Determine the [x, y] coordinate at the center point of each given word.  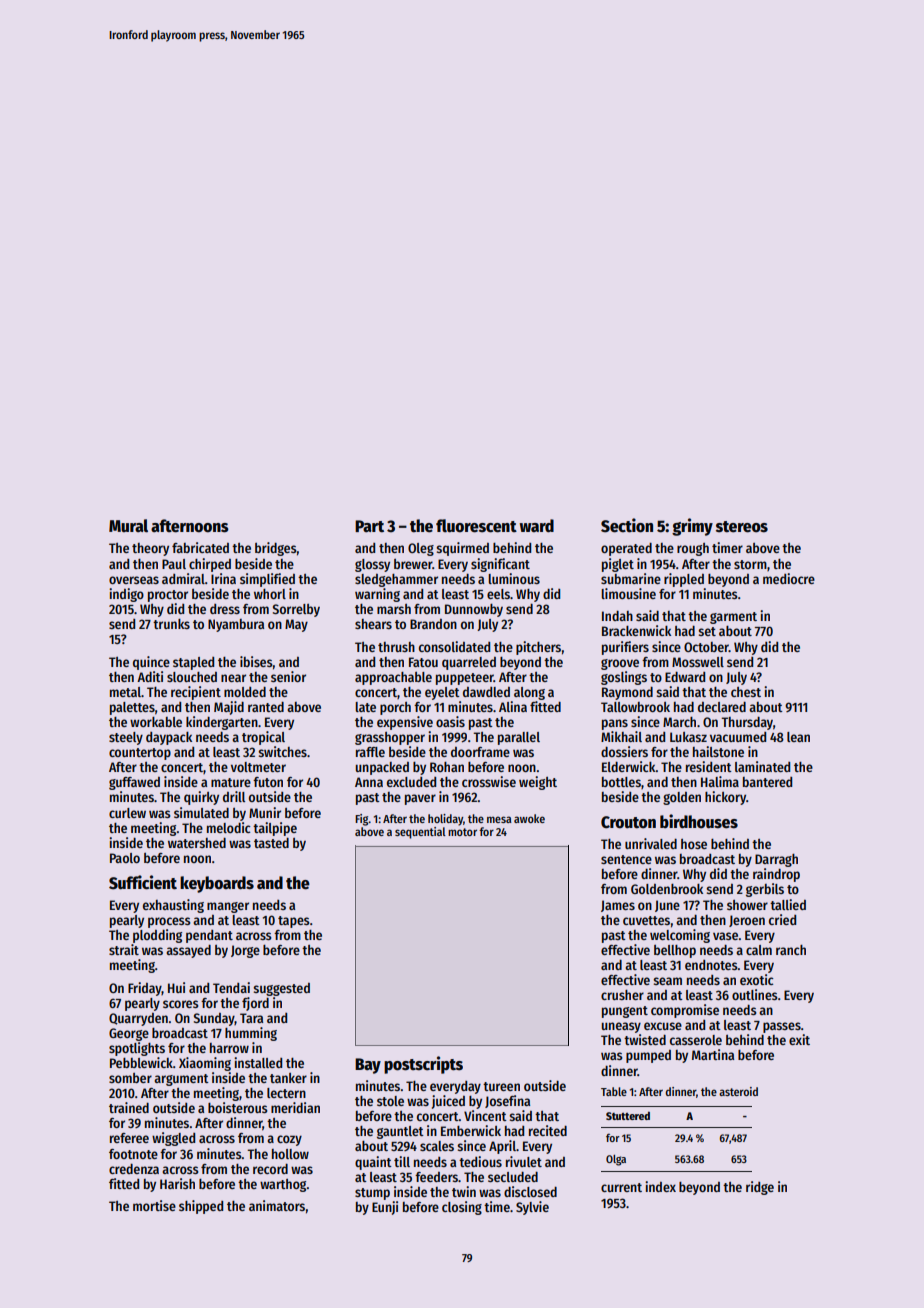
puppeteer [465, 679]
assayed [188, 951]
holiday [445, 820]
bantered [767, 782]
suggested [281, 989]
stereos [742, 527]
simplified [267, 580]
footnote [133, 1154]
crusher [622, 995]
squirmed [462, 549]
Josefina [507, 1101]
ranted [266, 707]
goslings [624, 678]
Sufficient [143, 882]
